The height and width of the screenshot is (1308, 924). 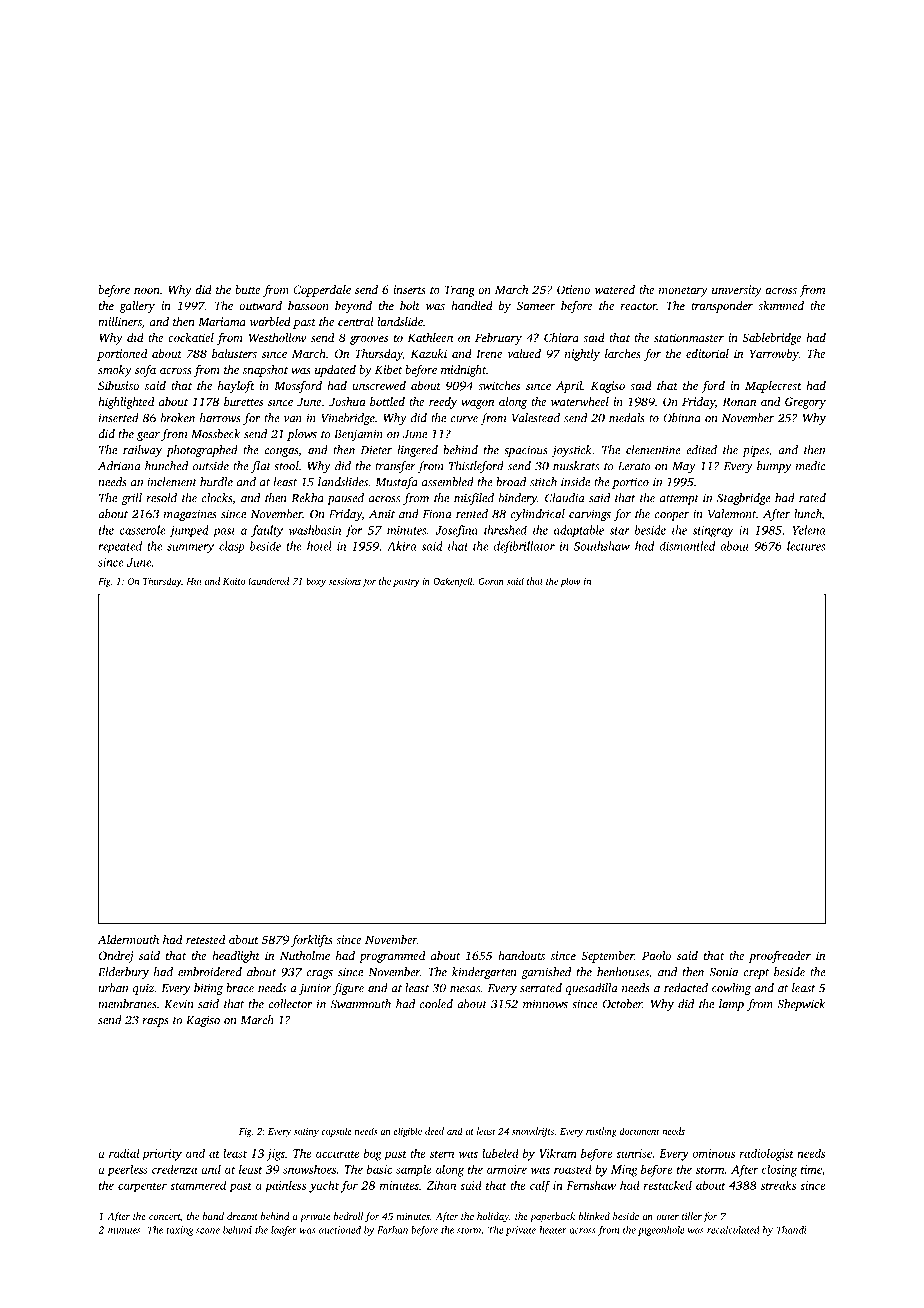 What do you see at coordinates (805, 403) in the screenshot?
I see `Gregory` at bounding box center [805, 403].
